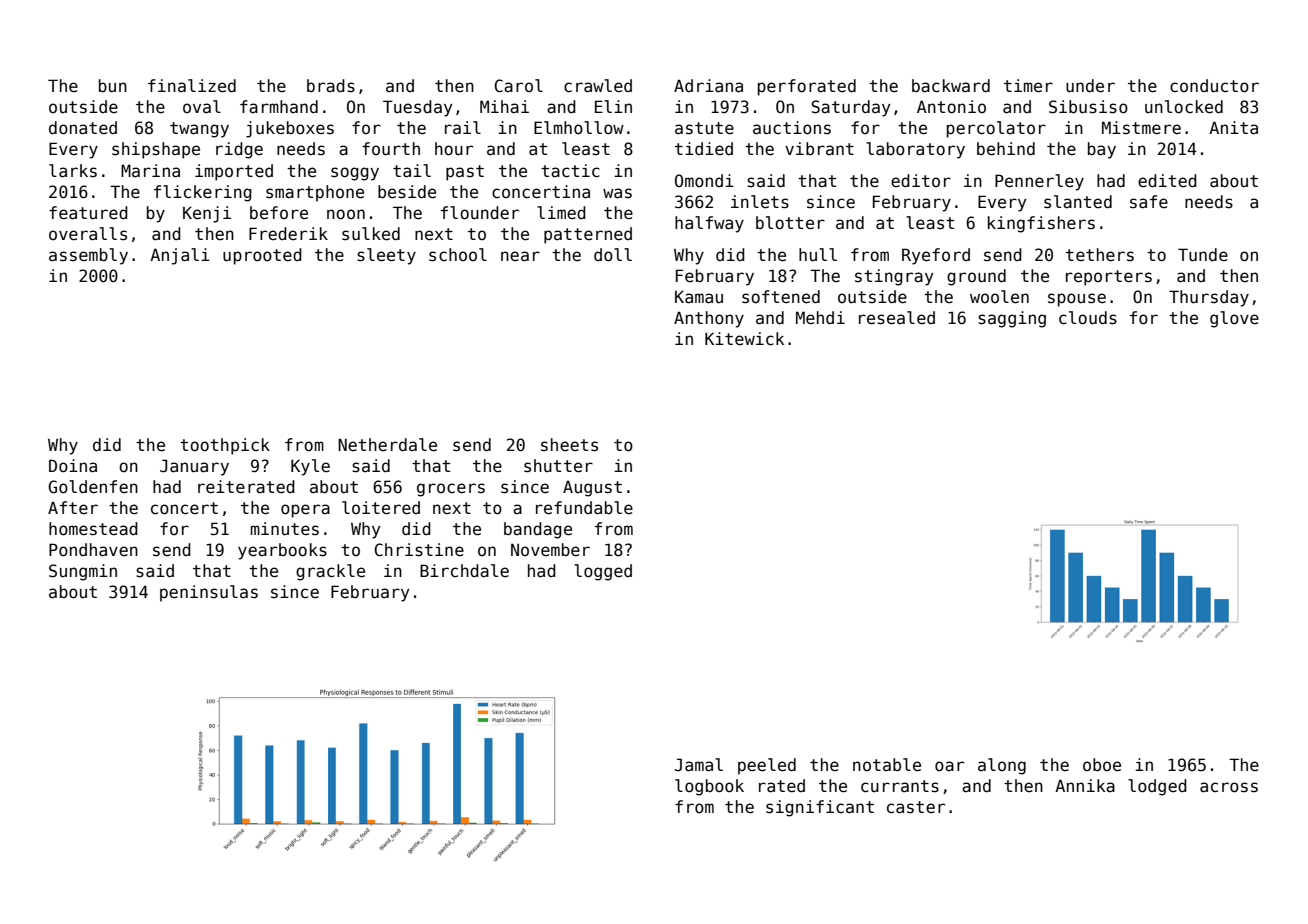  I want to click on Anjali, so click(180, 256).
